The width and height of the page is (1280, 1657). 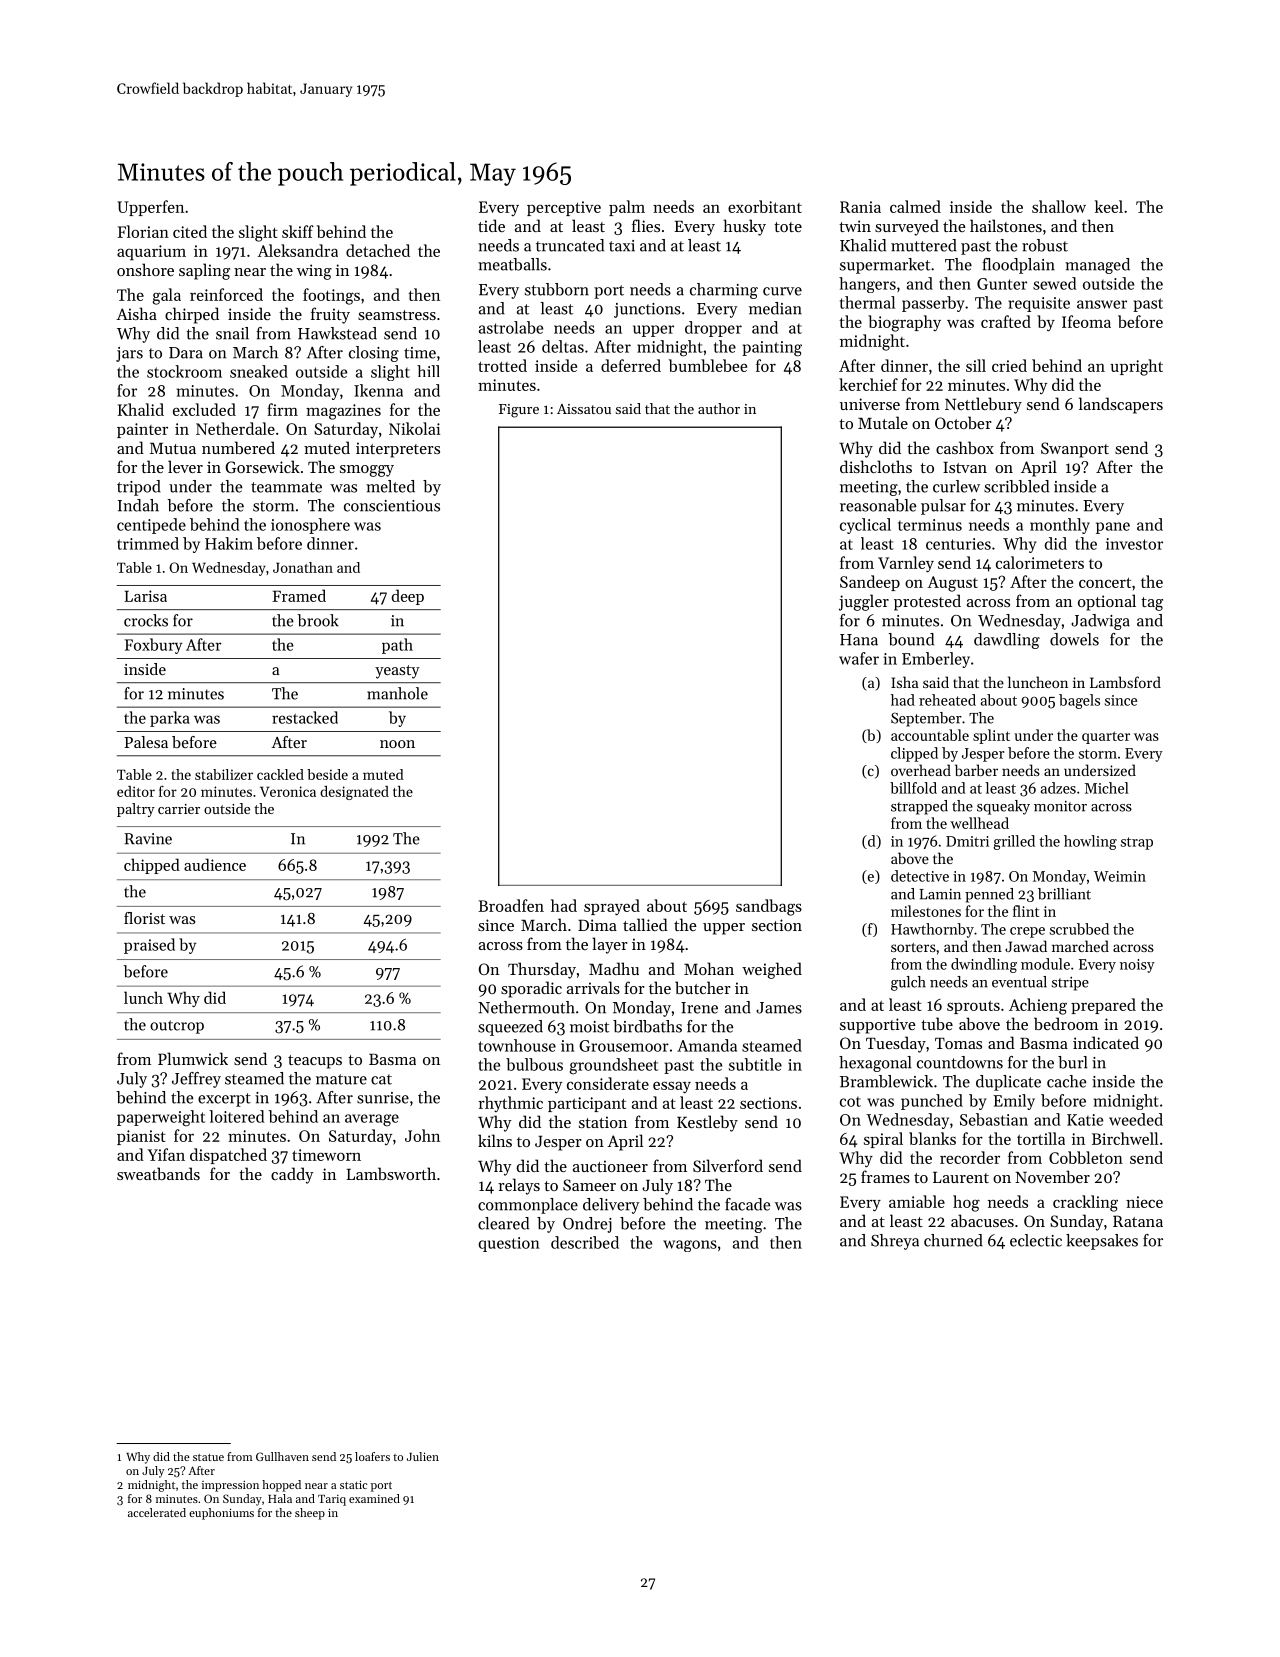 I want to click on Florian, so click(x=143, y=231).
